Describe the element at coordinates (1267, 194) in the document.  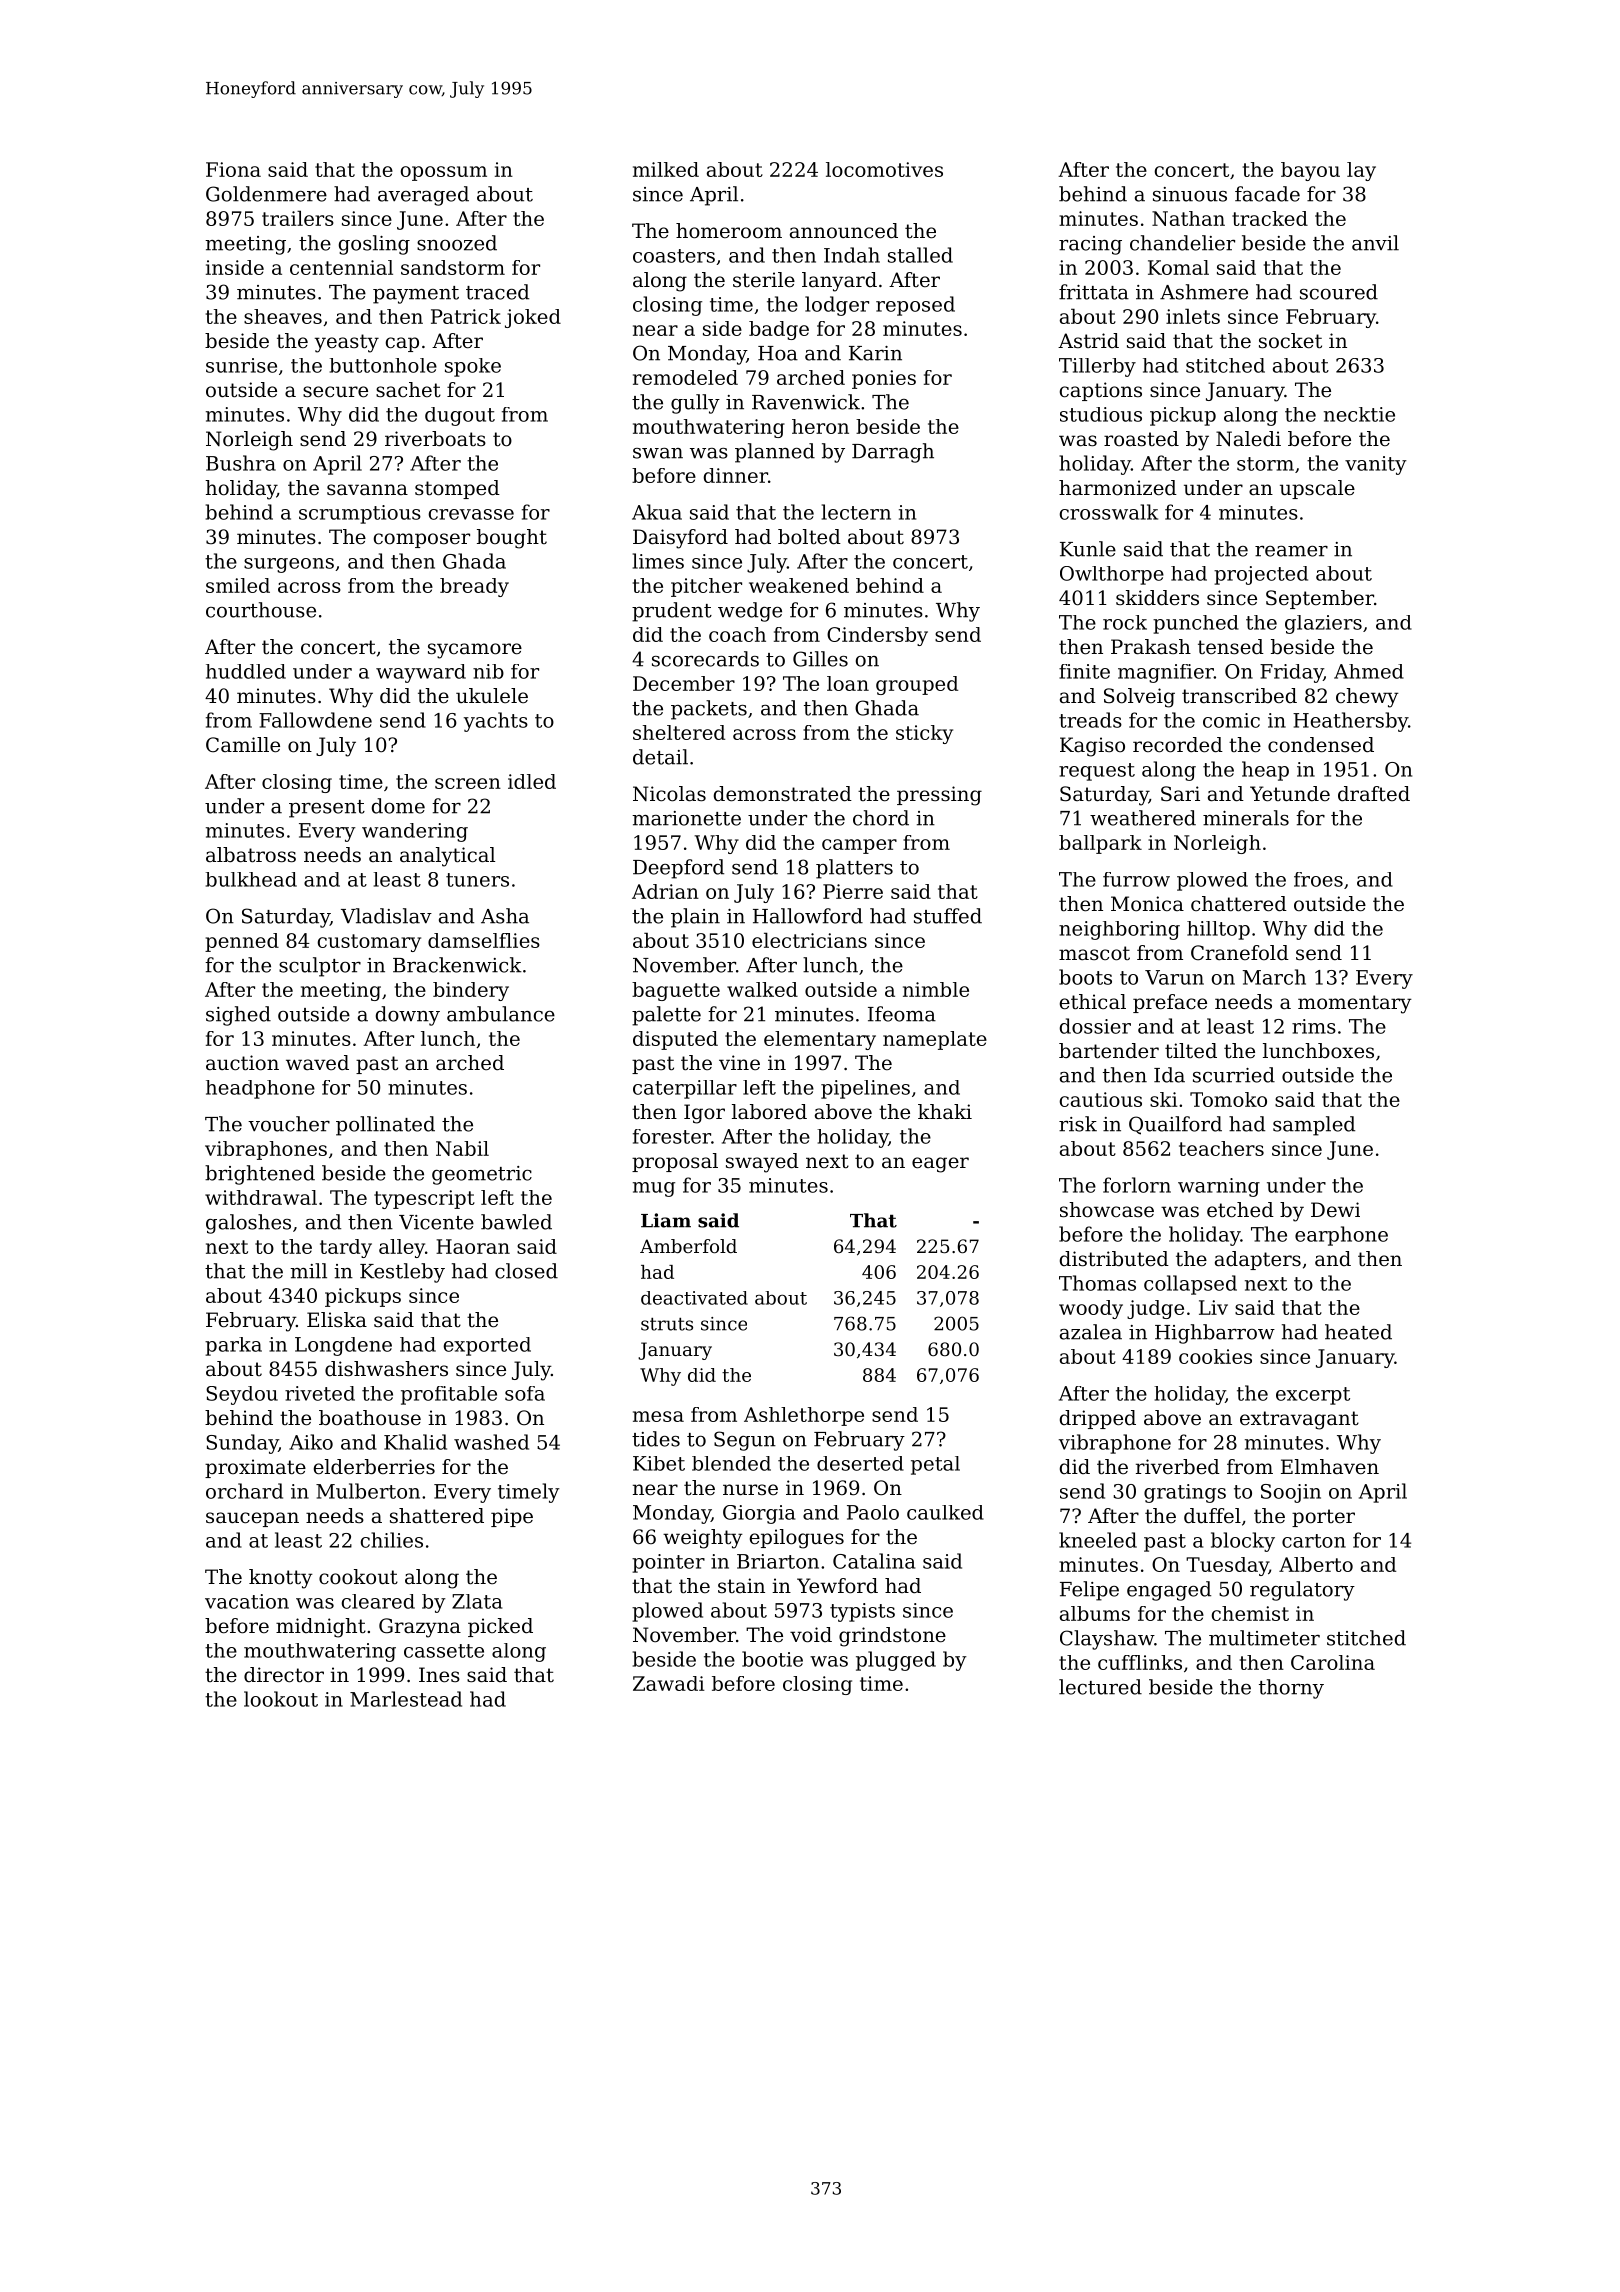
I see `facade` at that location.
